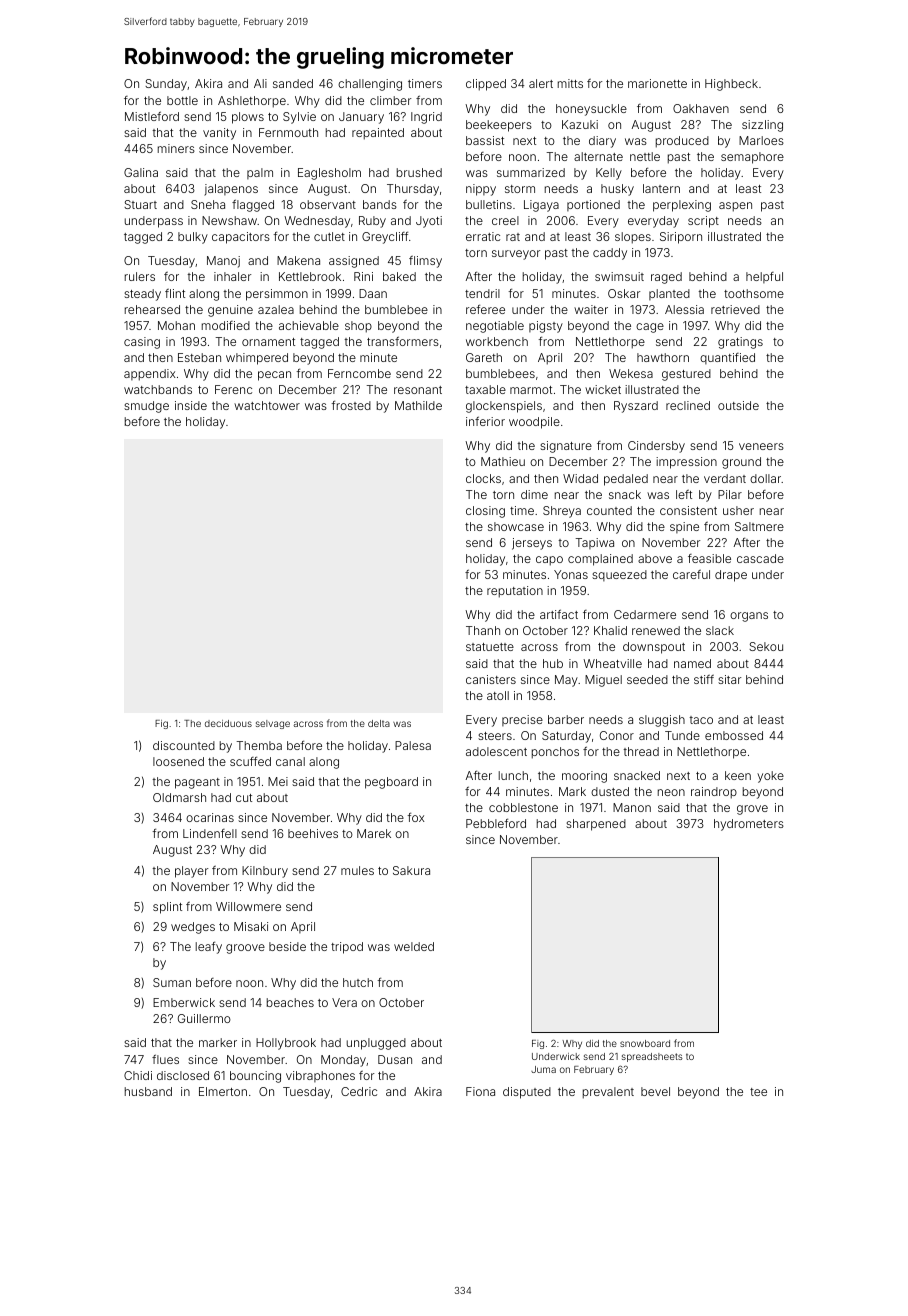 The width and height of the image is (908, 1316). What do you see at coordinates (395, 1059) in the image?
I see `Dusan` at bounding box center [395, 1059].
